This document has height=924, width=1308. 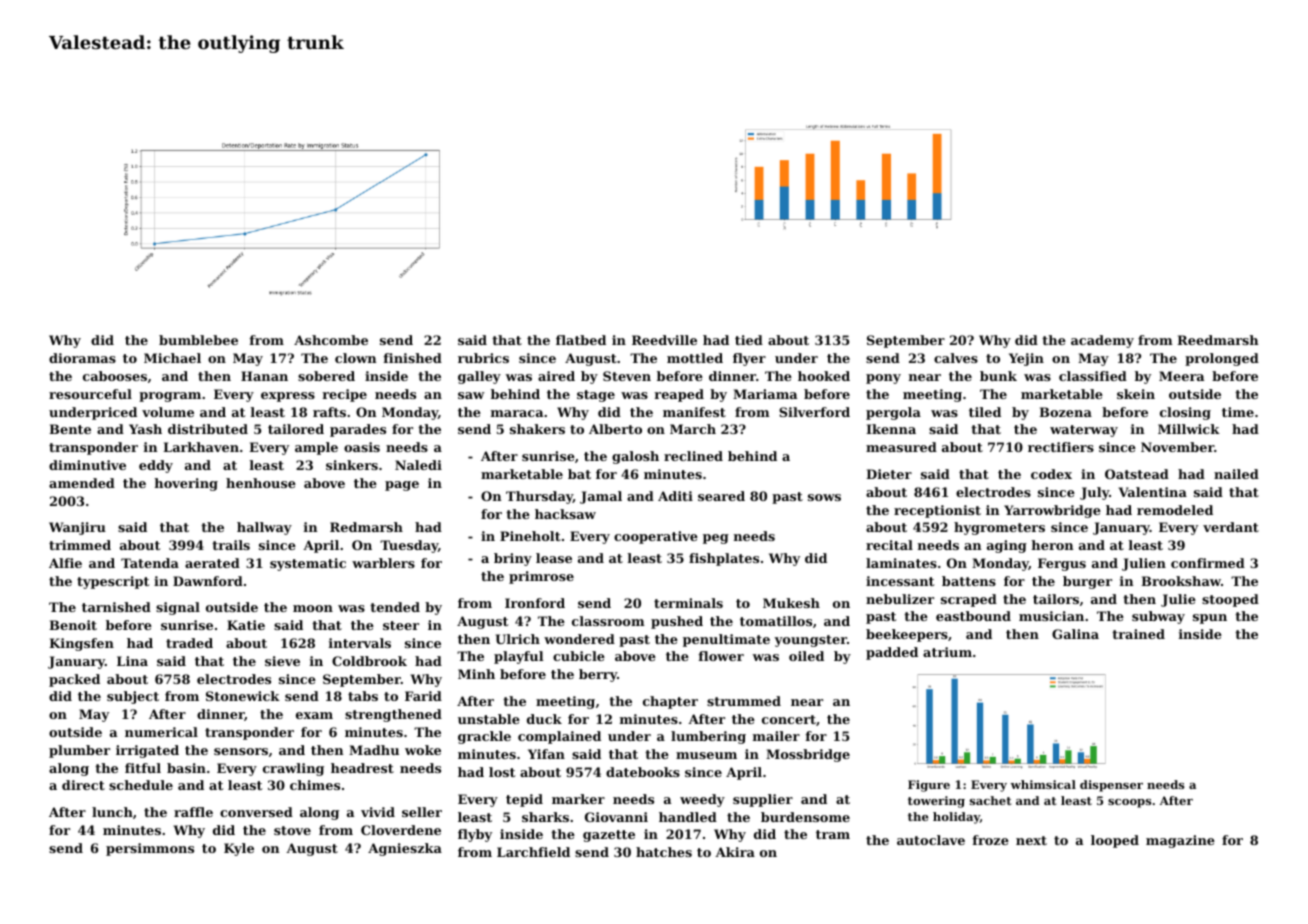 What do you see at coordinates (113, 582) in the document?
I see `typescript` at bounding box center [113, 582].
